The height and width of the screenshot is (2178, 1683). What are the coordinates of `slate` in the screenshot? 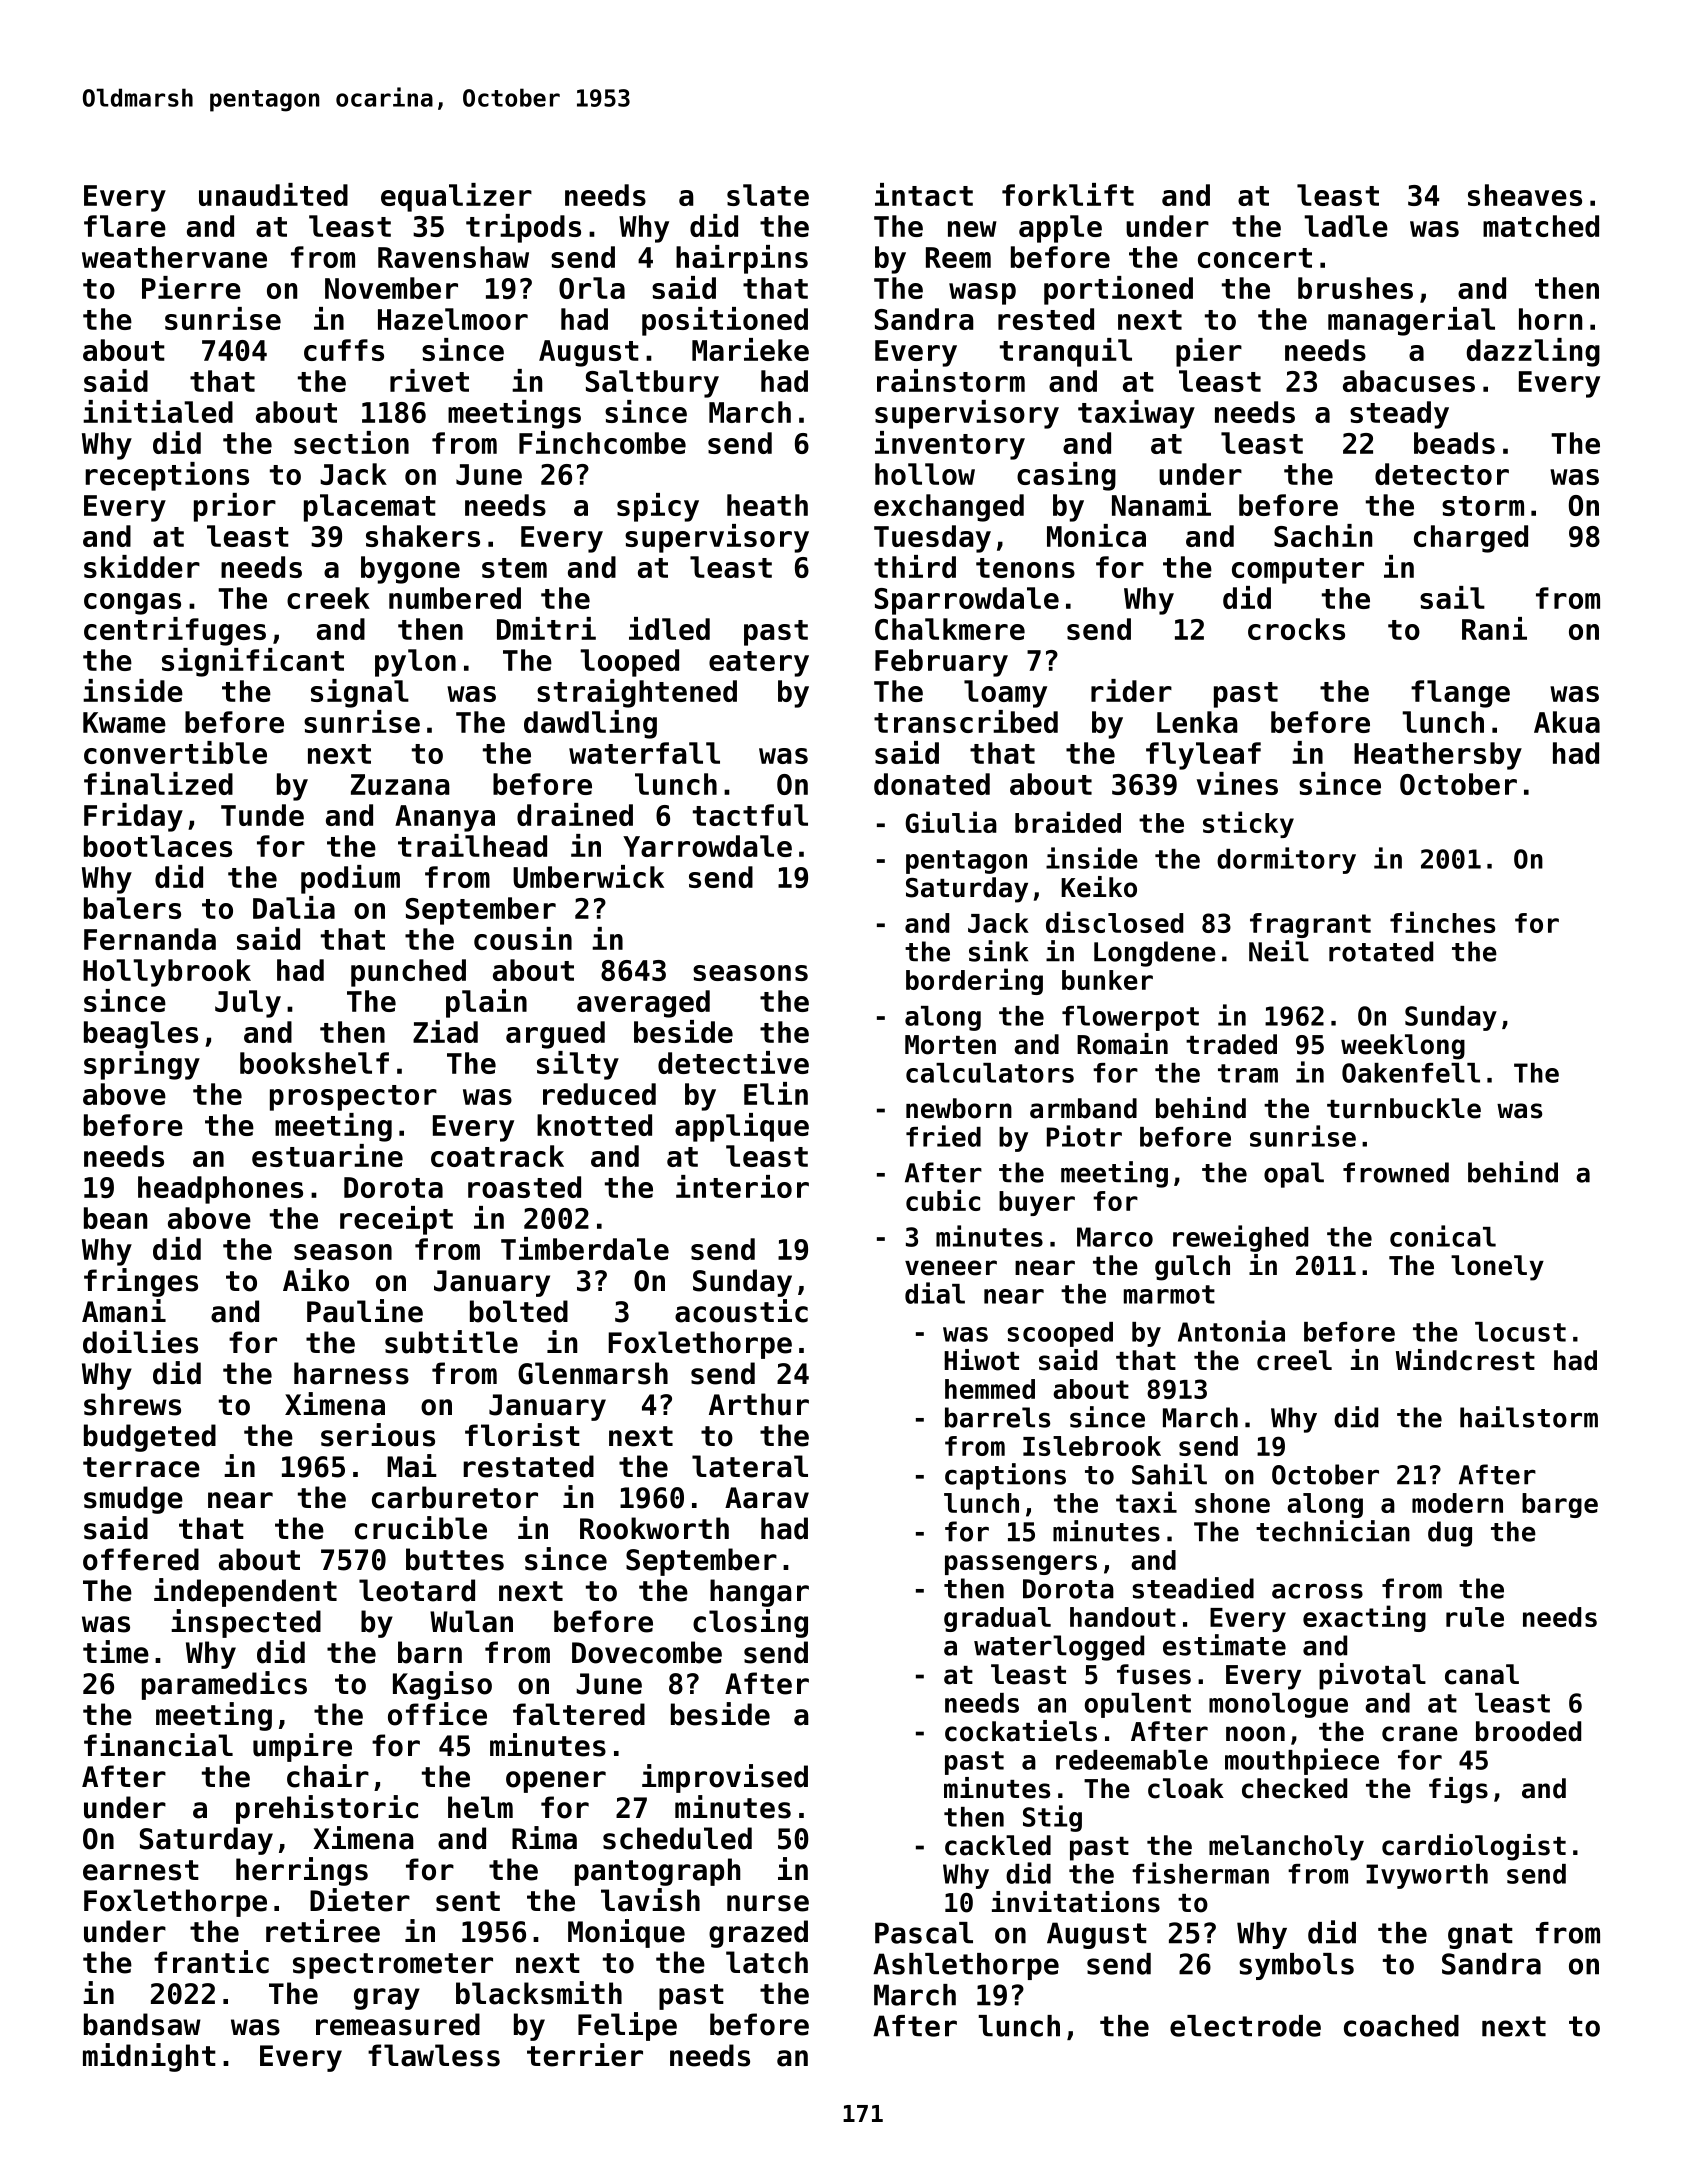 It's located at (768, 195).
